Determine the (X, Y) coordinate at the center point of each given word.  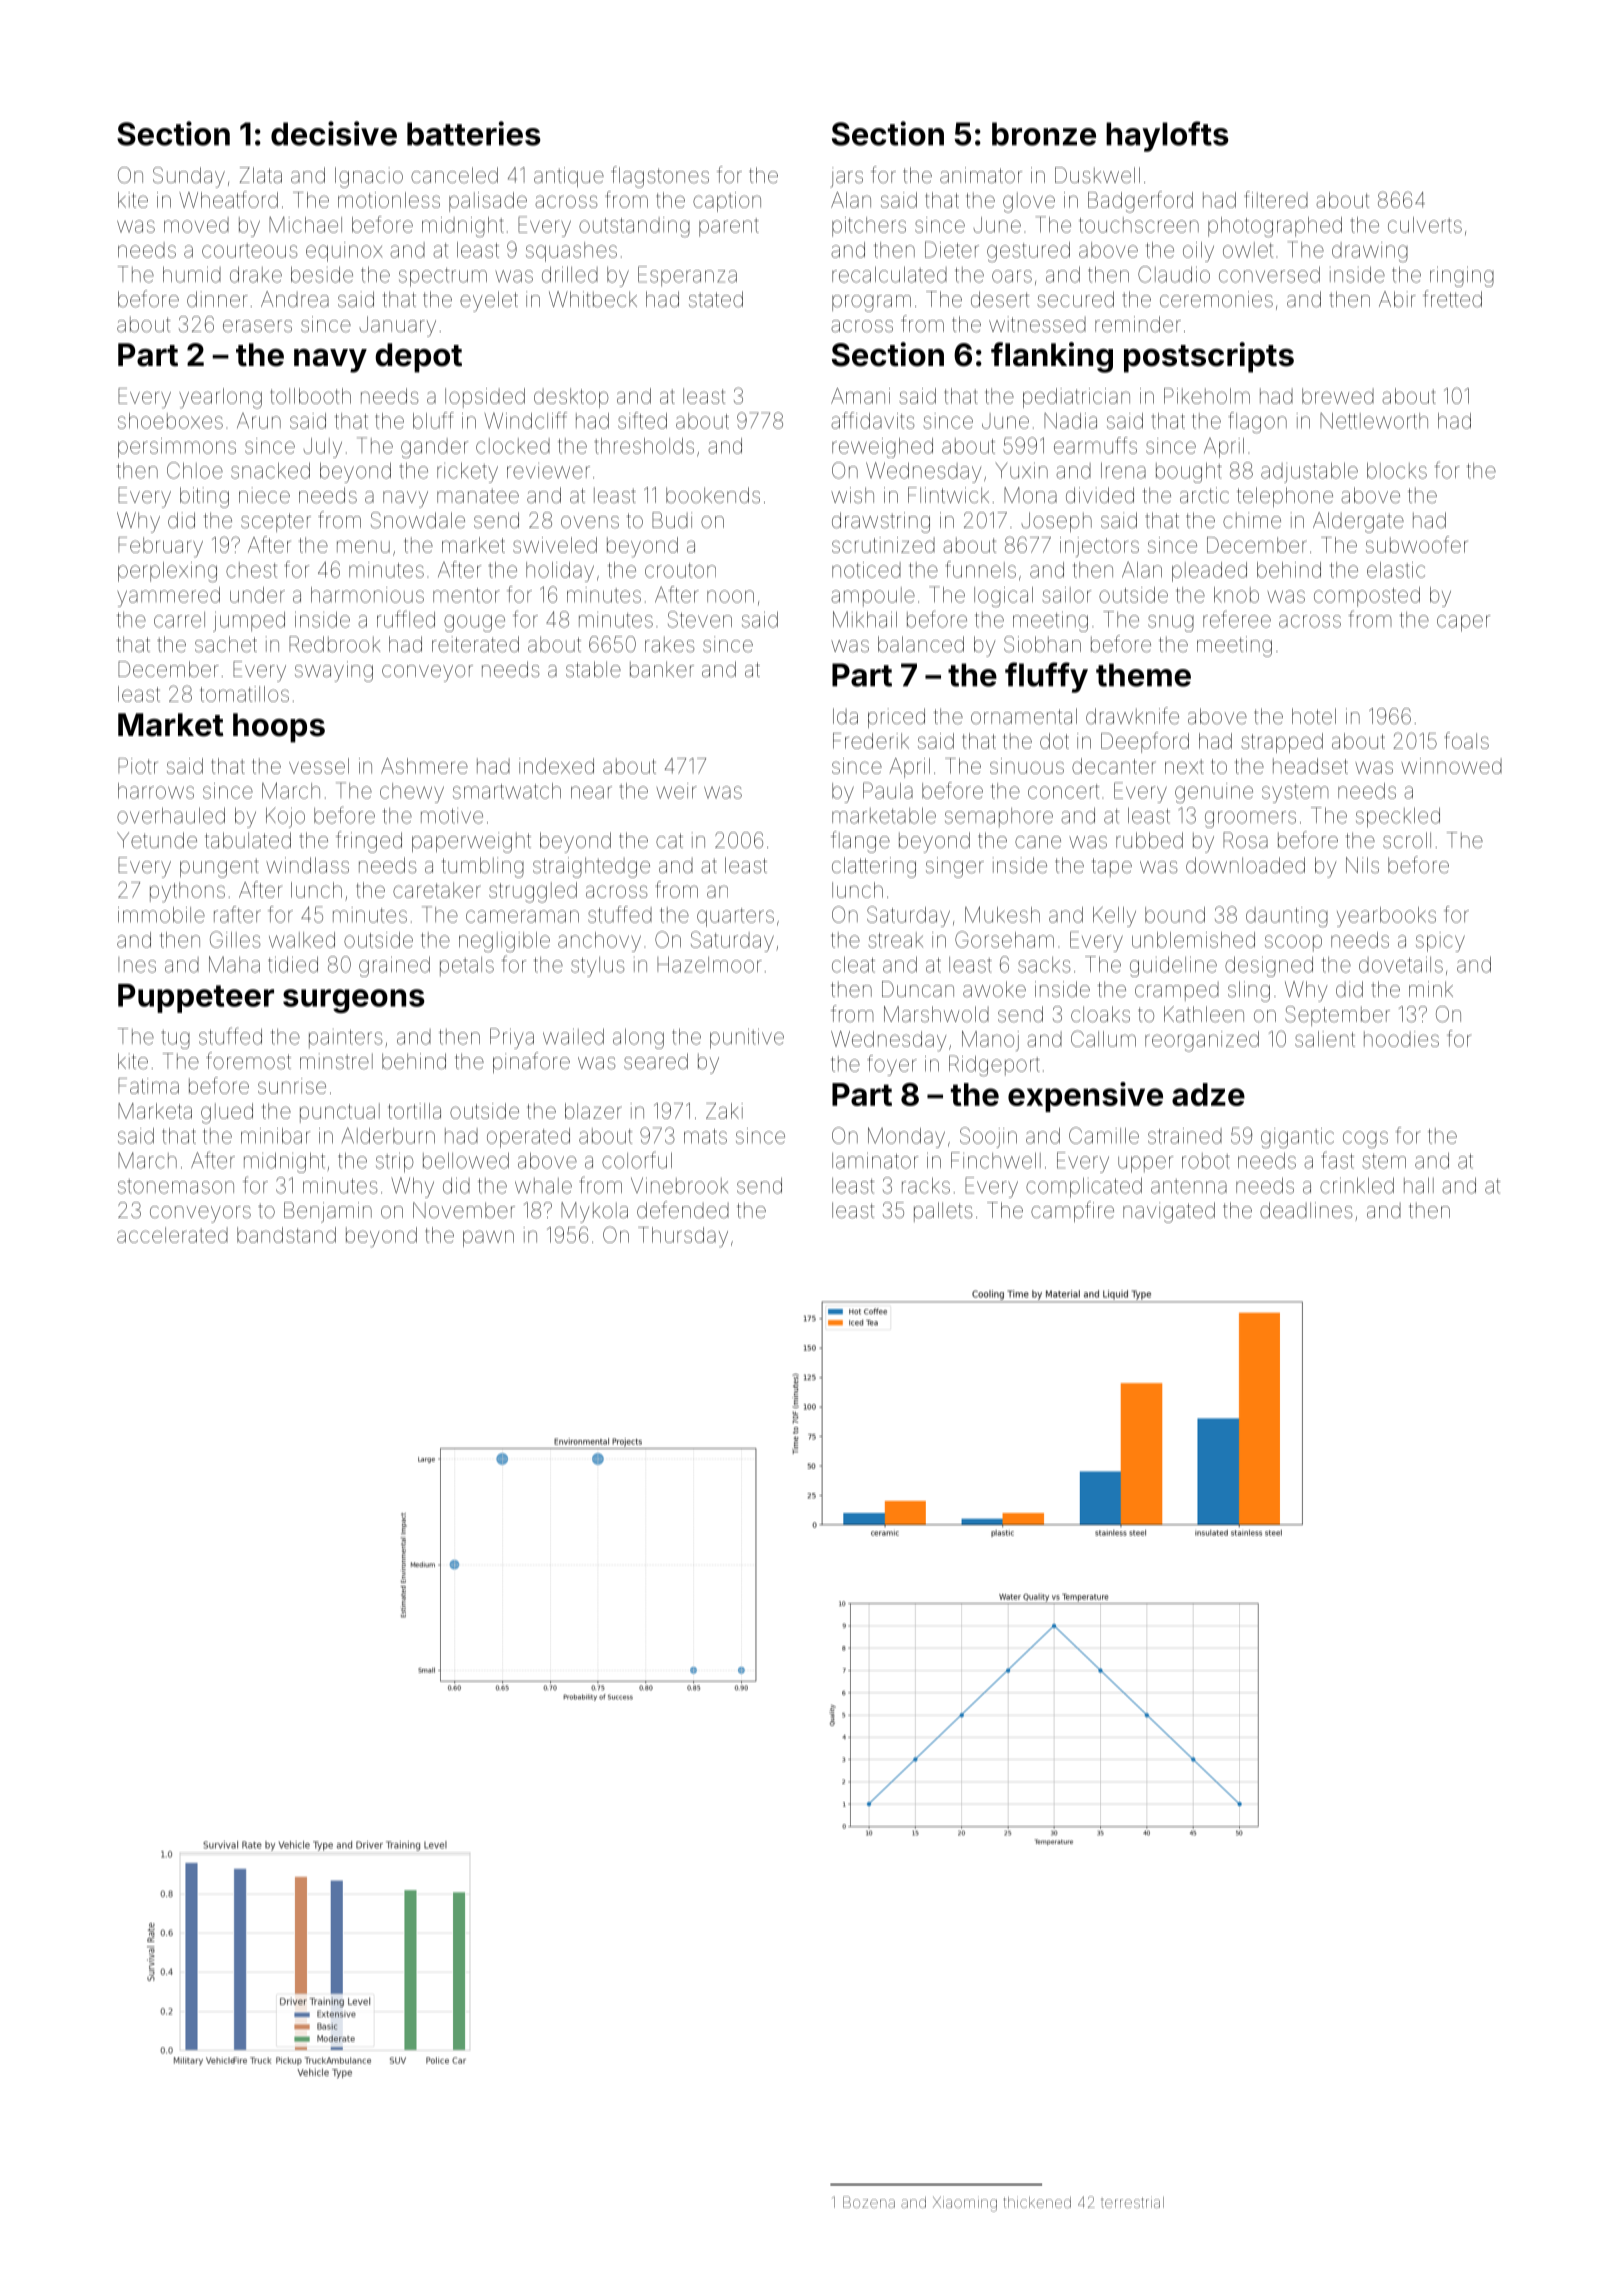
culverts (1425, 225)
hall (1419, 1185)
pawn (488, 1238)
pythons (187, 892)
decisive (334, 133)
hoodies (1401, 1039)
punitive (747, 1039)
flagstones (660, 177)
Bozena (869, 2202)
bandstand (286, 1235)
